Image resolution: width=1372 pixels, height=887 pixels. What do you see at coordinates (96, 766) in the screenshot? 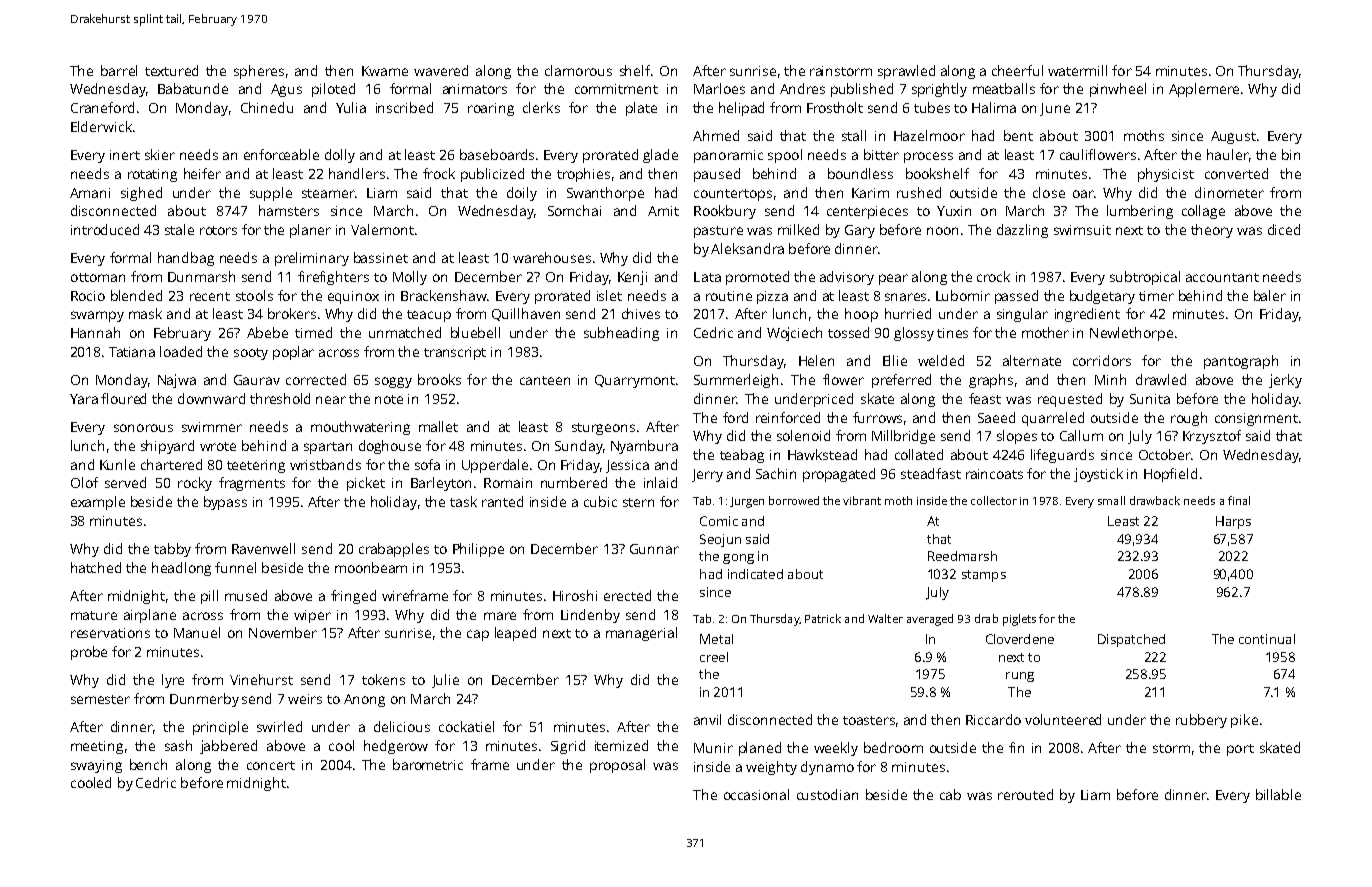
I see `swaying` at bounding box center [96, 766].
